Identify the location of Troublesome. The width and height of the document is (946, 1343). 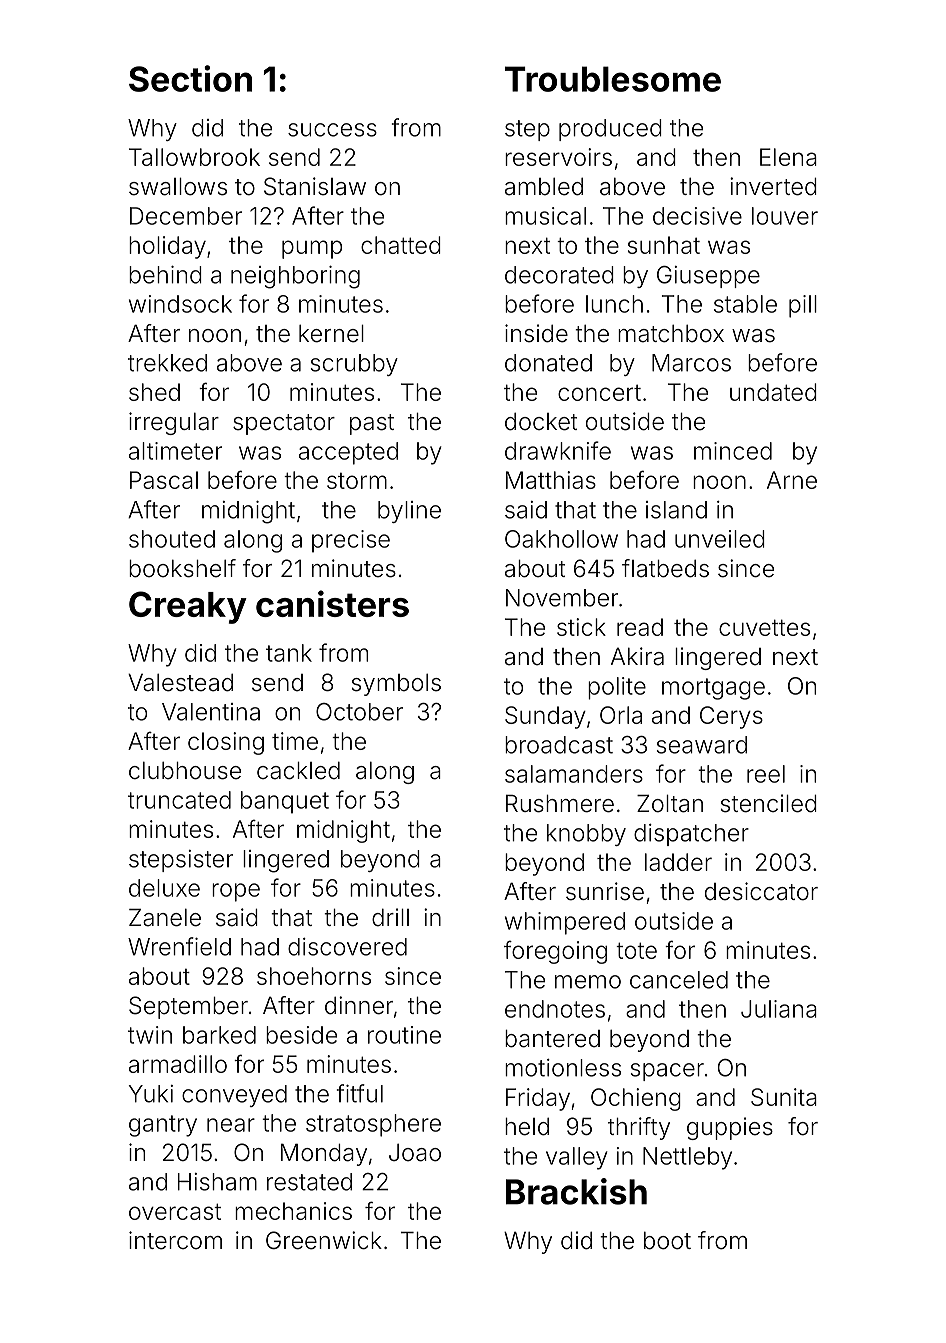
(613, 79).
